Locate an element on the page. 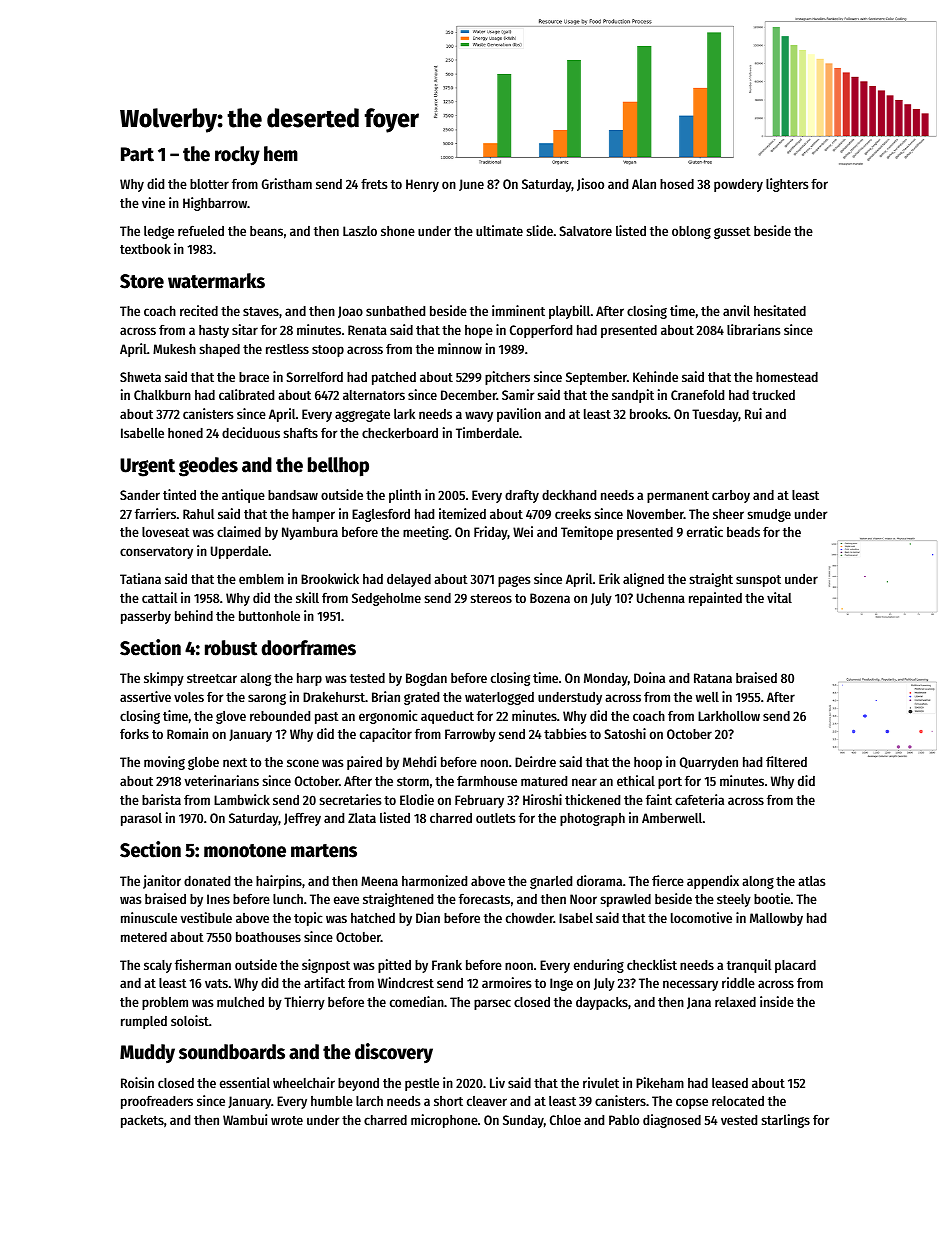 The width and height of the document is (952, 1233). Ines is located at coordinates (218, 899).
